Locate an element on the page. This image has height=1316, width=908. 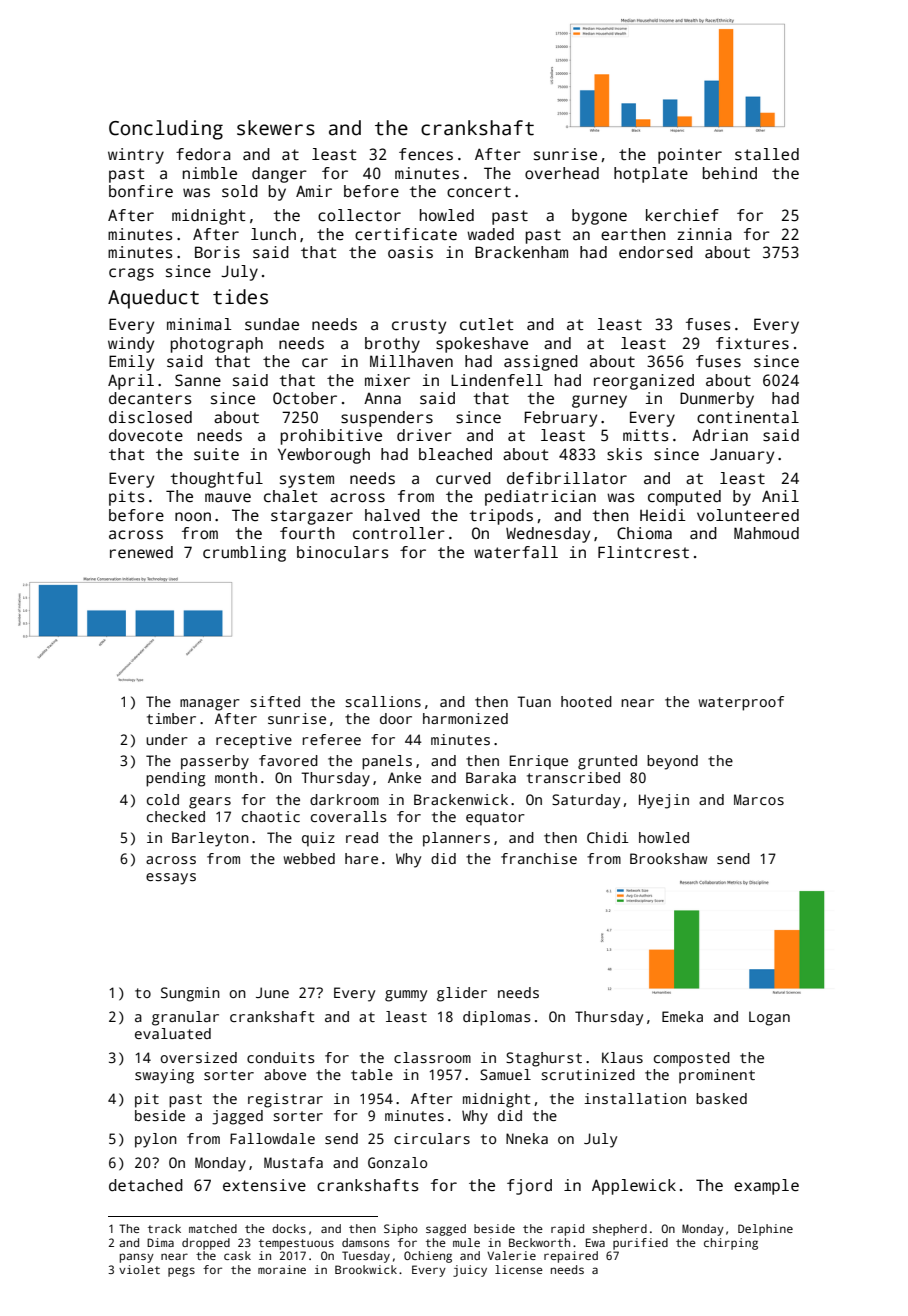
gears is located at coordinates (210, 803).
